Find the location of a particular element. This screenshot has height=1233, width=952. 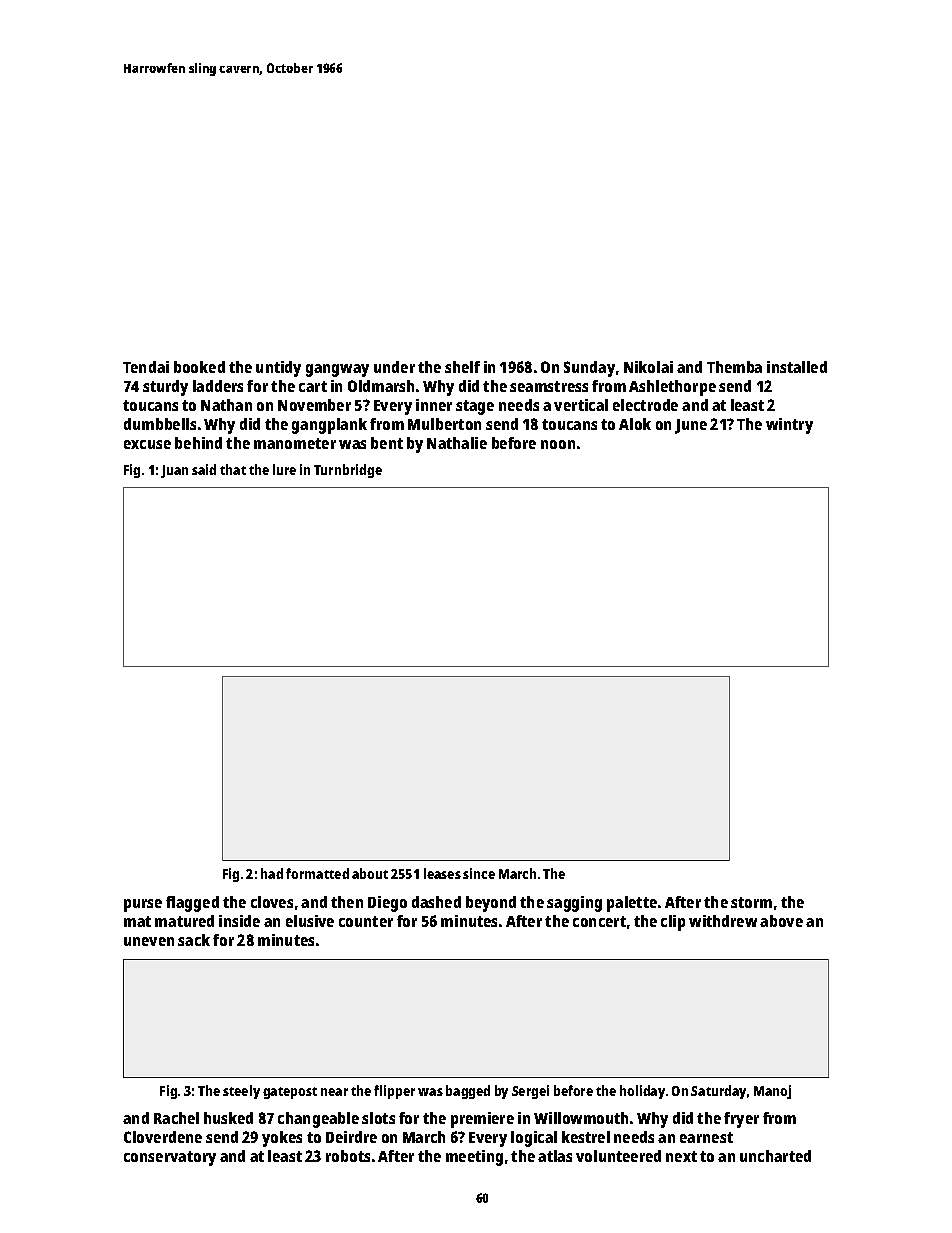

dumbbells is located at coordinates (160, 424).
